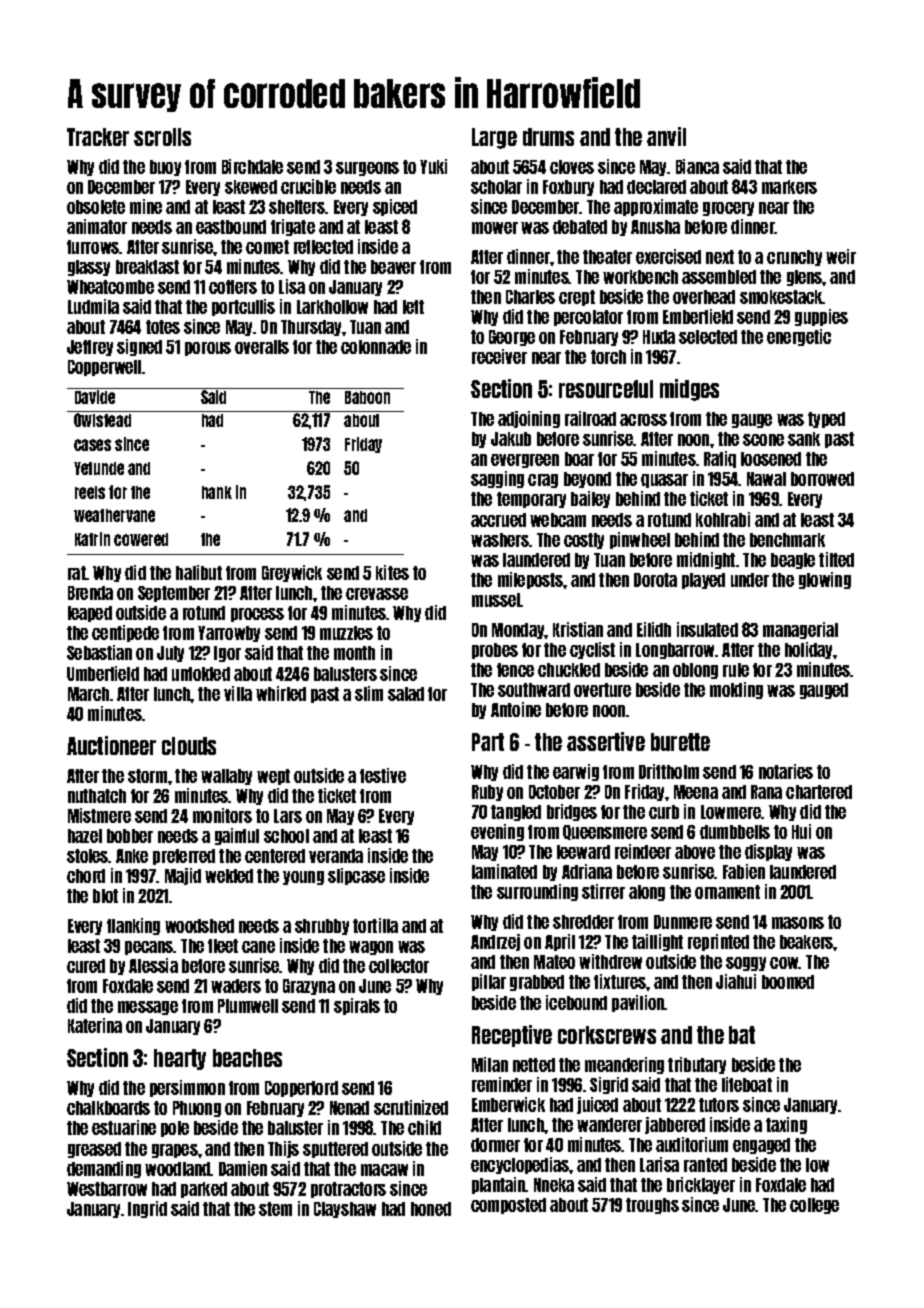 The image size is (924, 1308). Describe the element at coordinates (233, 287) in the screenshot. I see `coffers` at that location.
